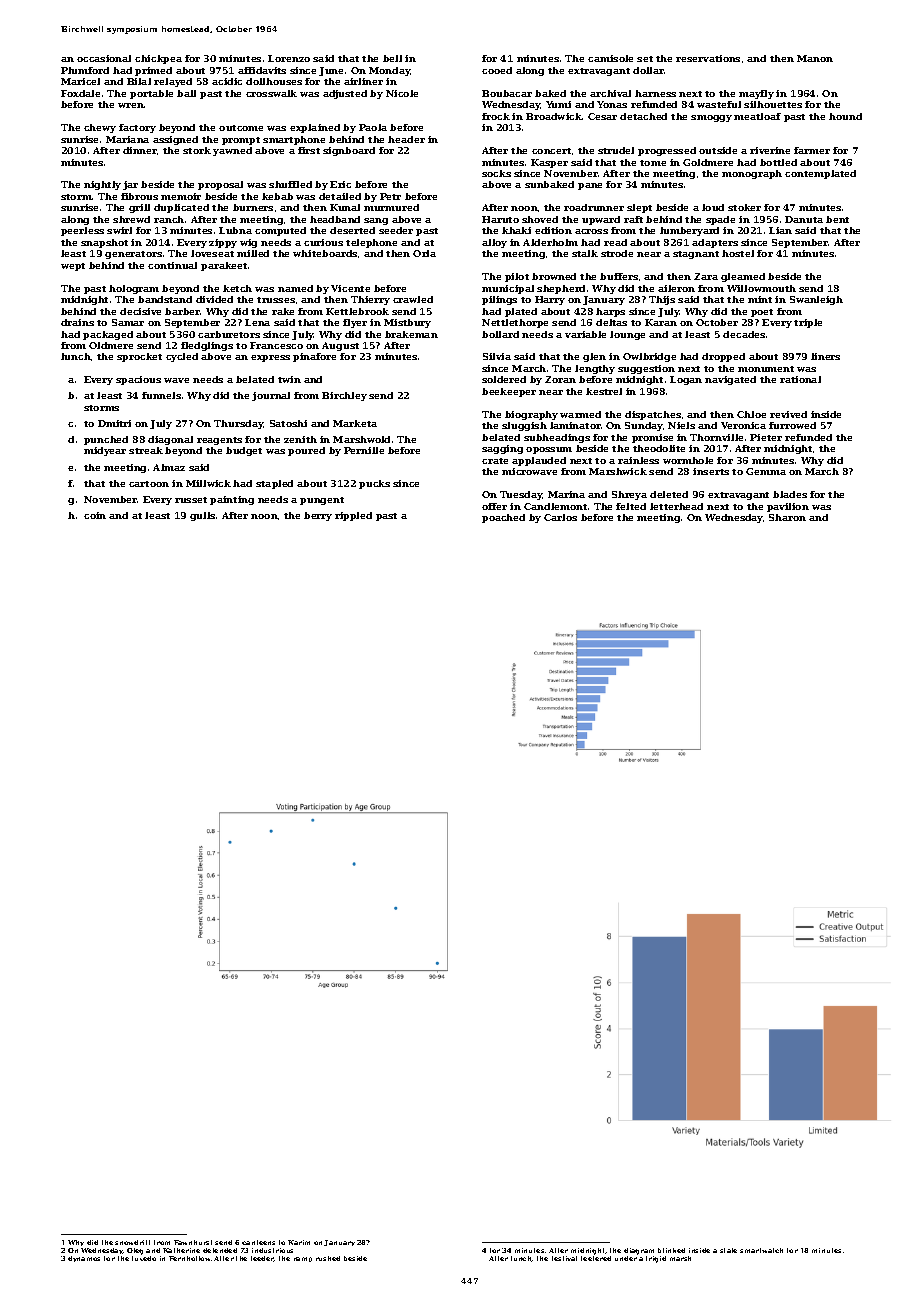  Describe the element at coordinates (220, 185) in the document. I see `proposal` at that location.
